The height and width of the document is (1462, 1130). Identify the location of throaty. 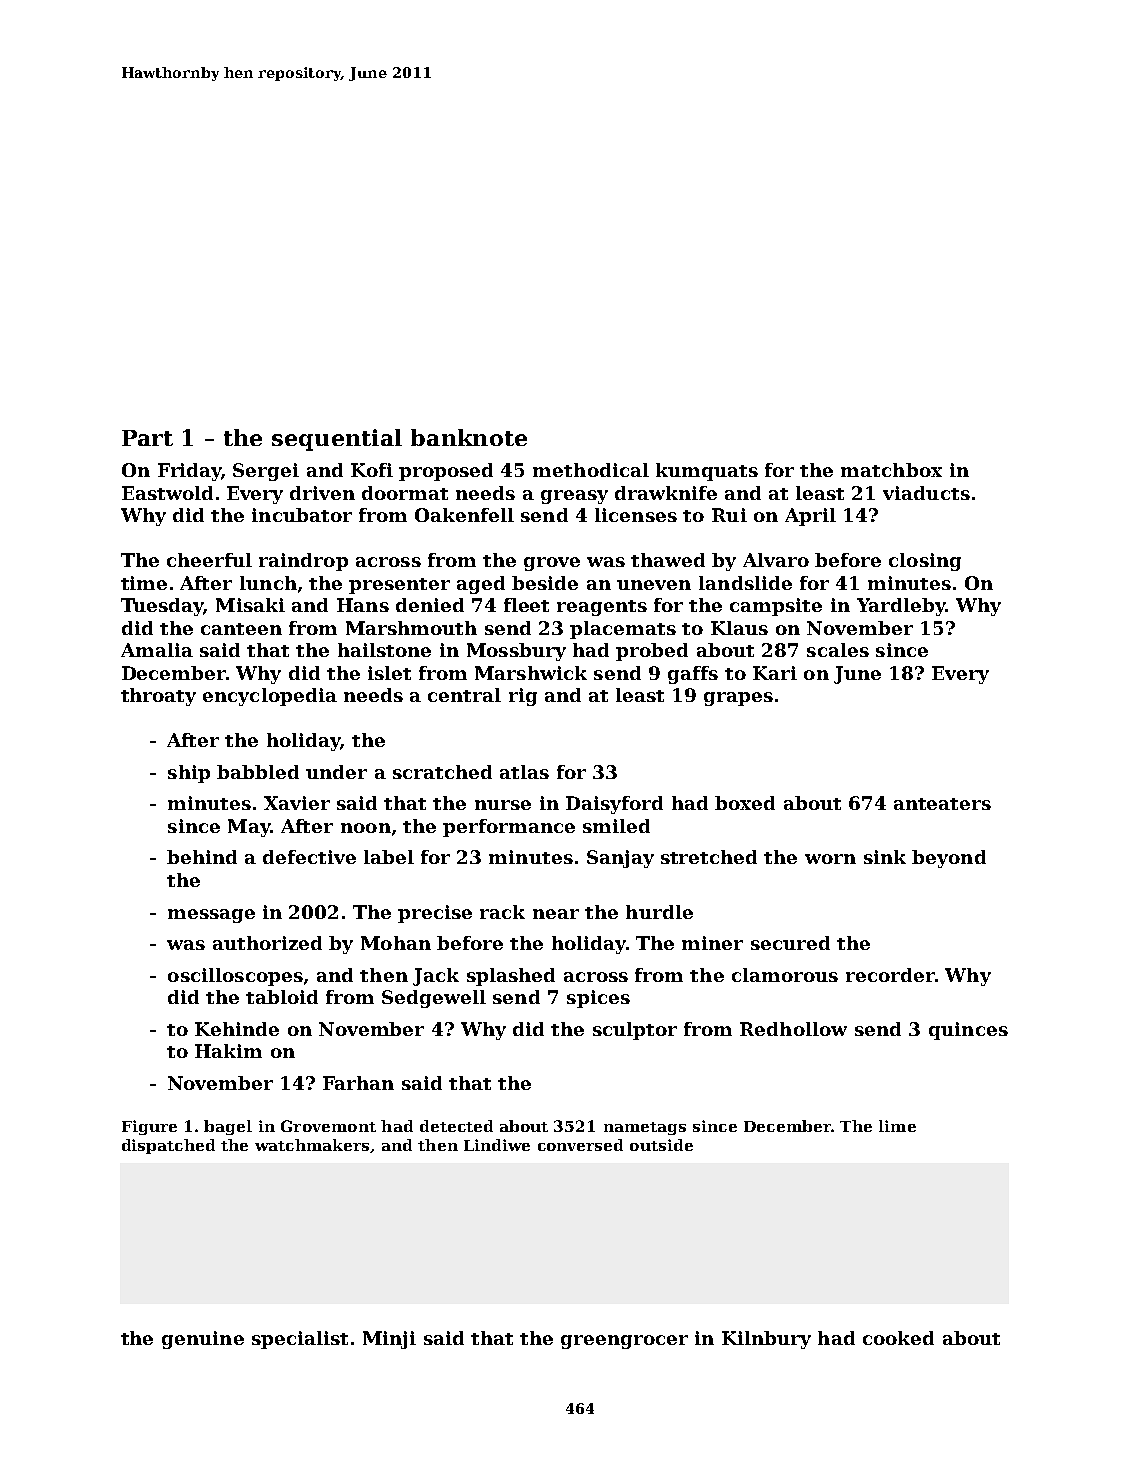
(158, 697).
